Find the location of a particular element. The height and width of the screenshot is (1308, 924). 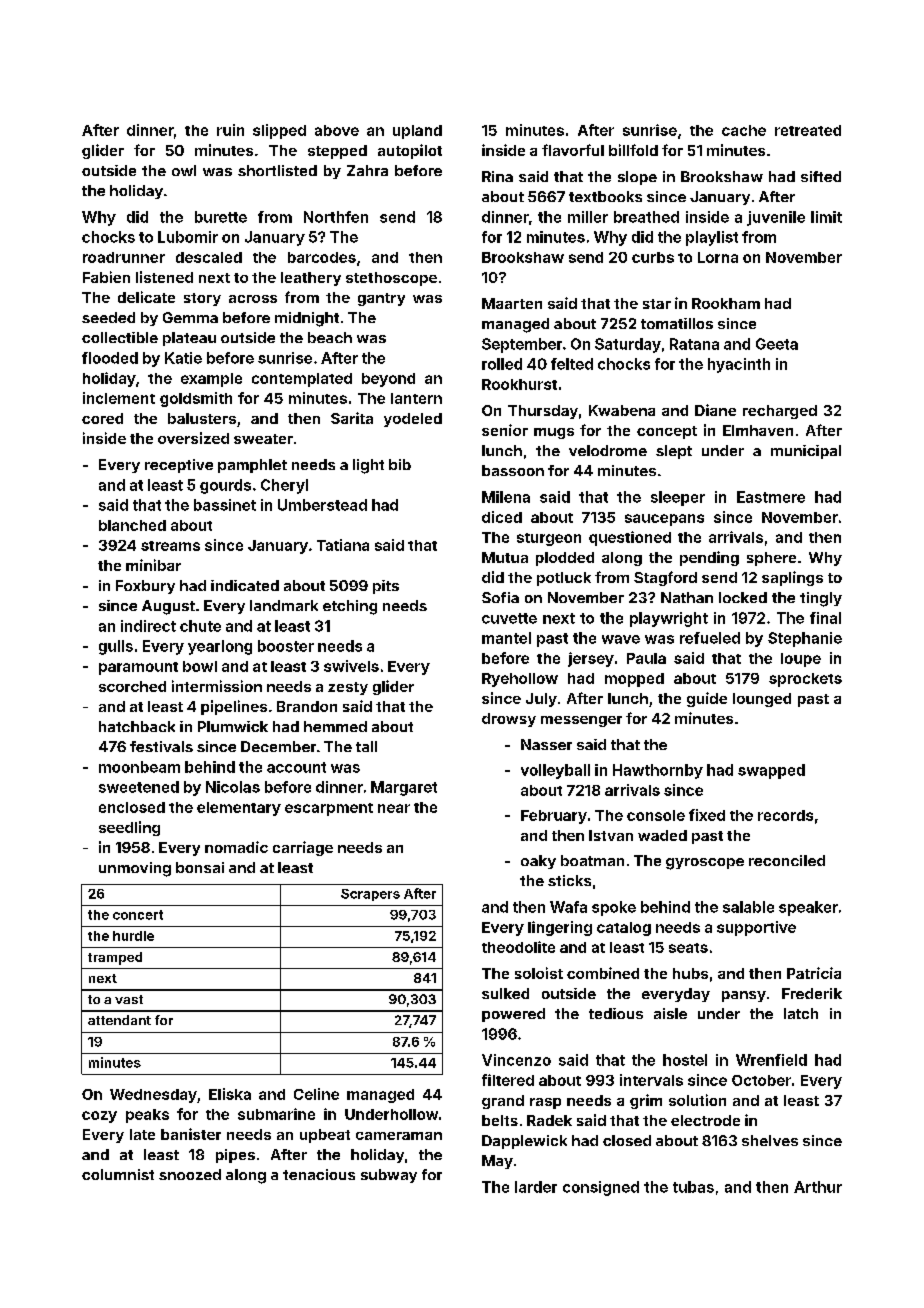

rolled is located at coordinates (502, 364).
